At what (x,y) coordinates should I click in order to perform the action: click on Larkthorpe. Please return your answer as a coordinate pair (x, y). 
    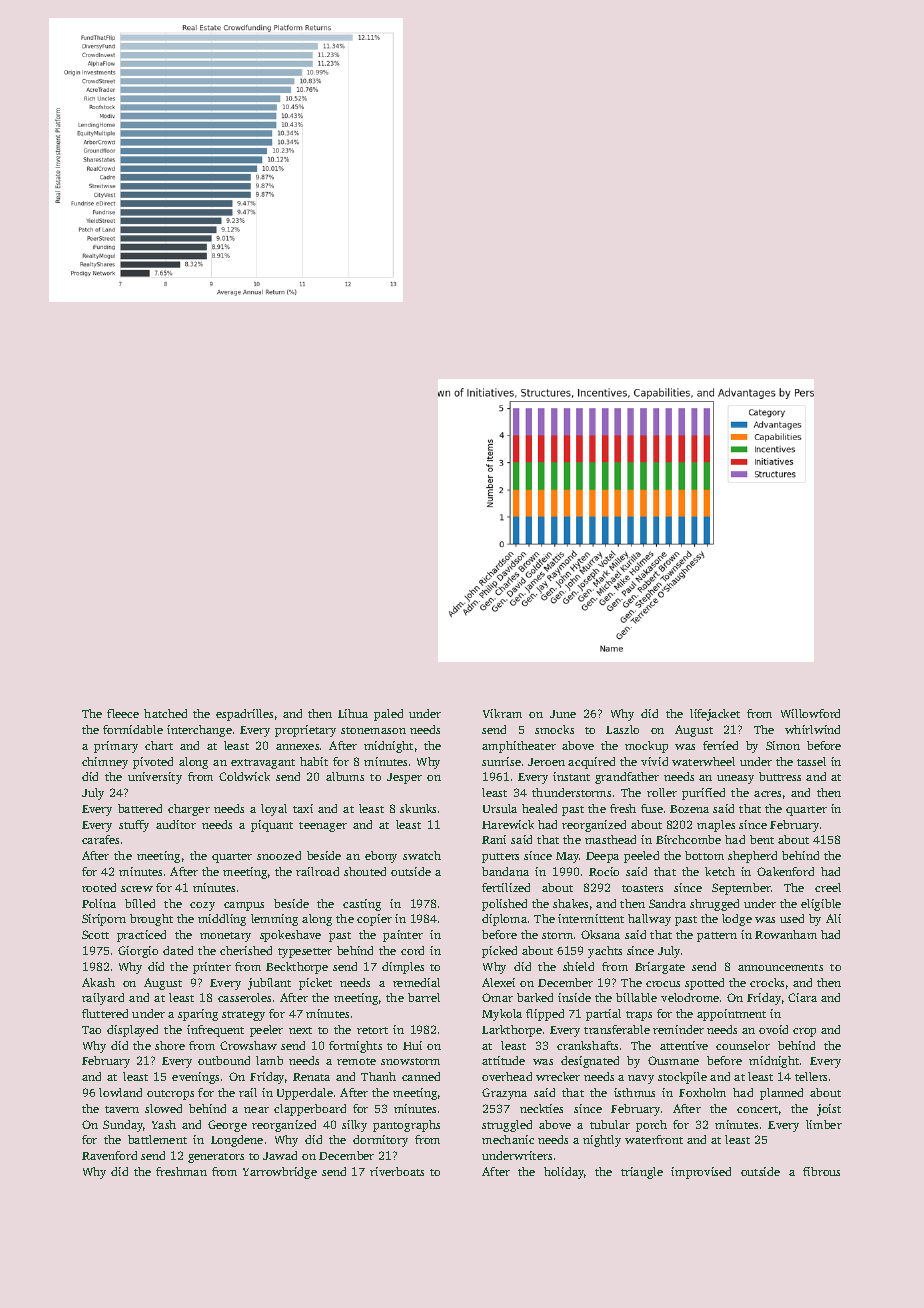
    Looking at the image, I should click on (512, 1031).
